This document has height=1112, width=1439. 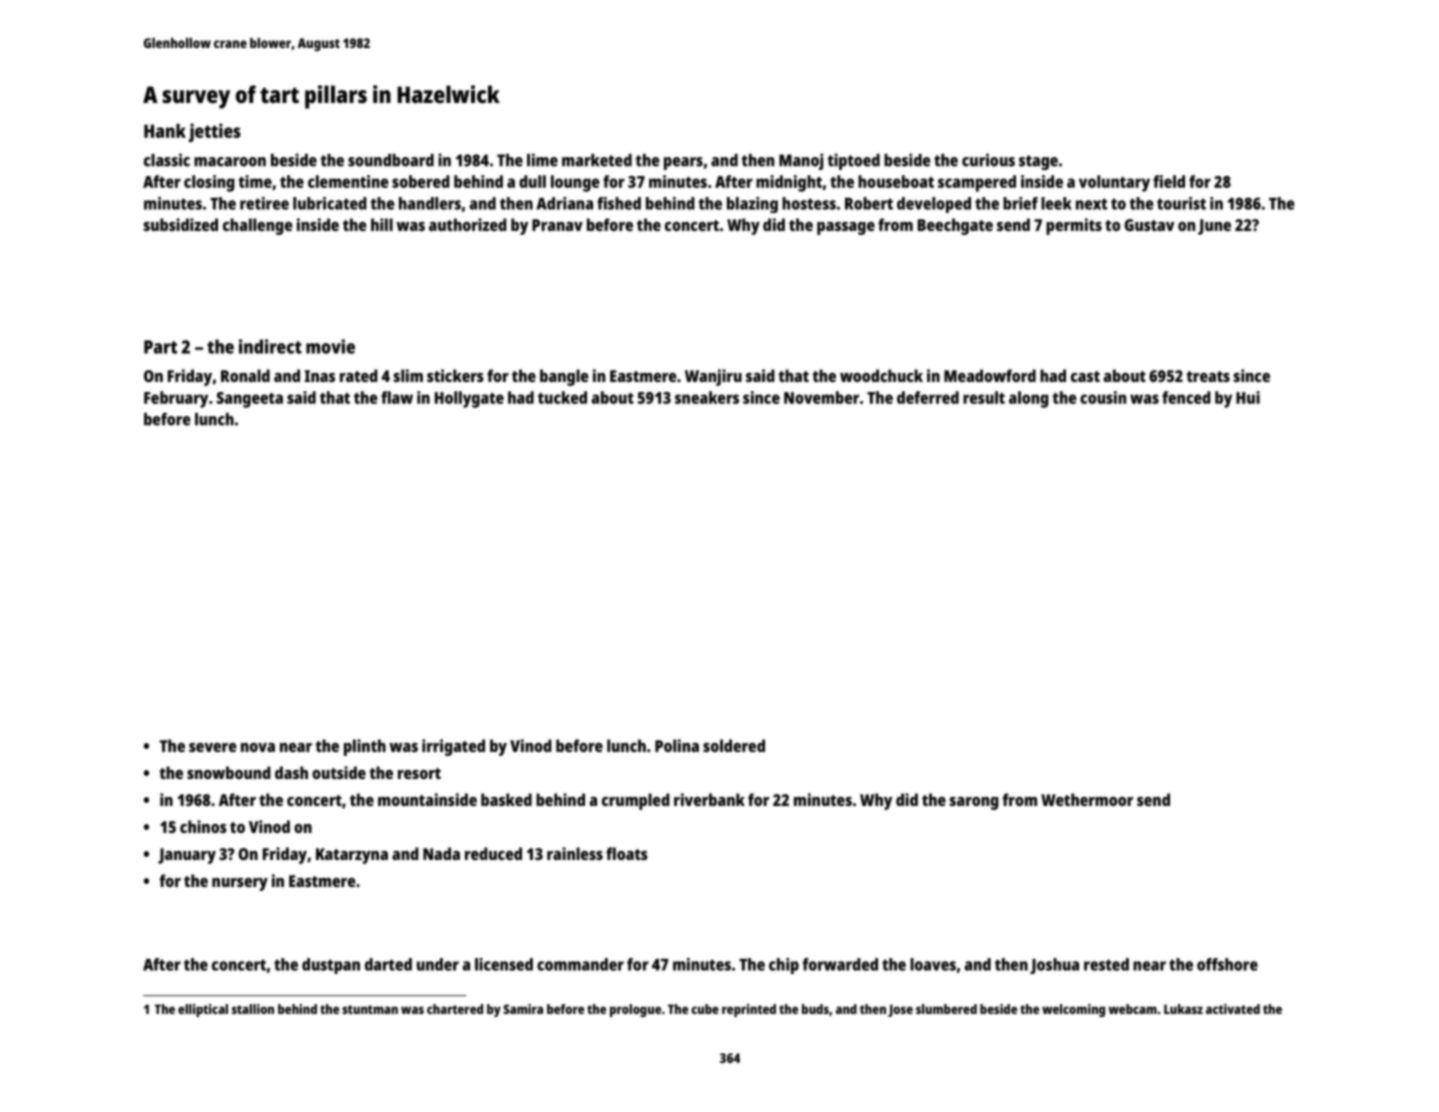 What do you see at coordinates (1087, 799) in the document?
I see `Wethermoor` at bounding box center [1087, 799].
